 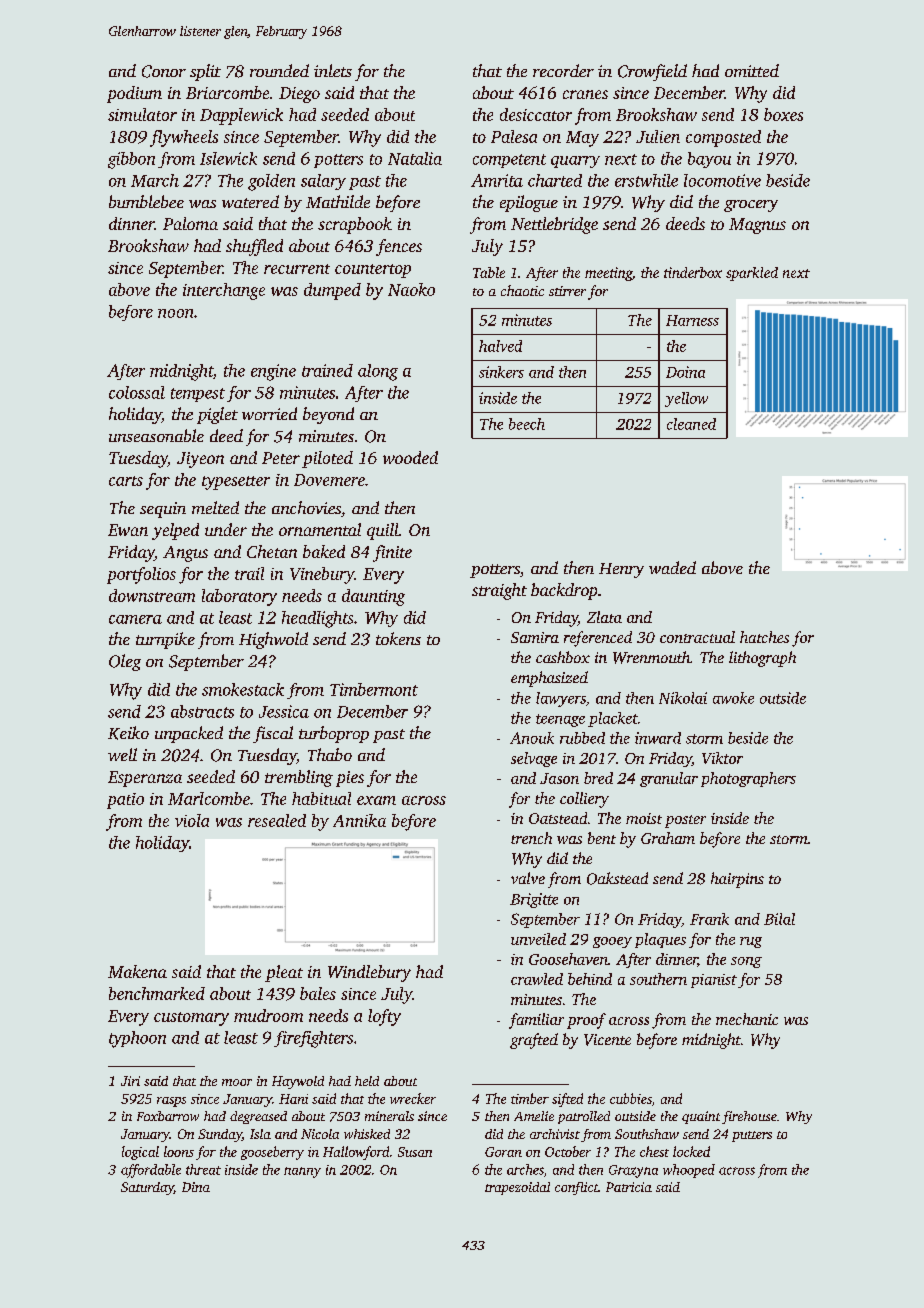 What do you see at coordinates (714, 981) in the image?
I see `pianist` at bounding box center [714, 981].
